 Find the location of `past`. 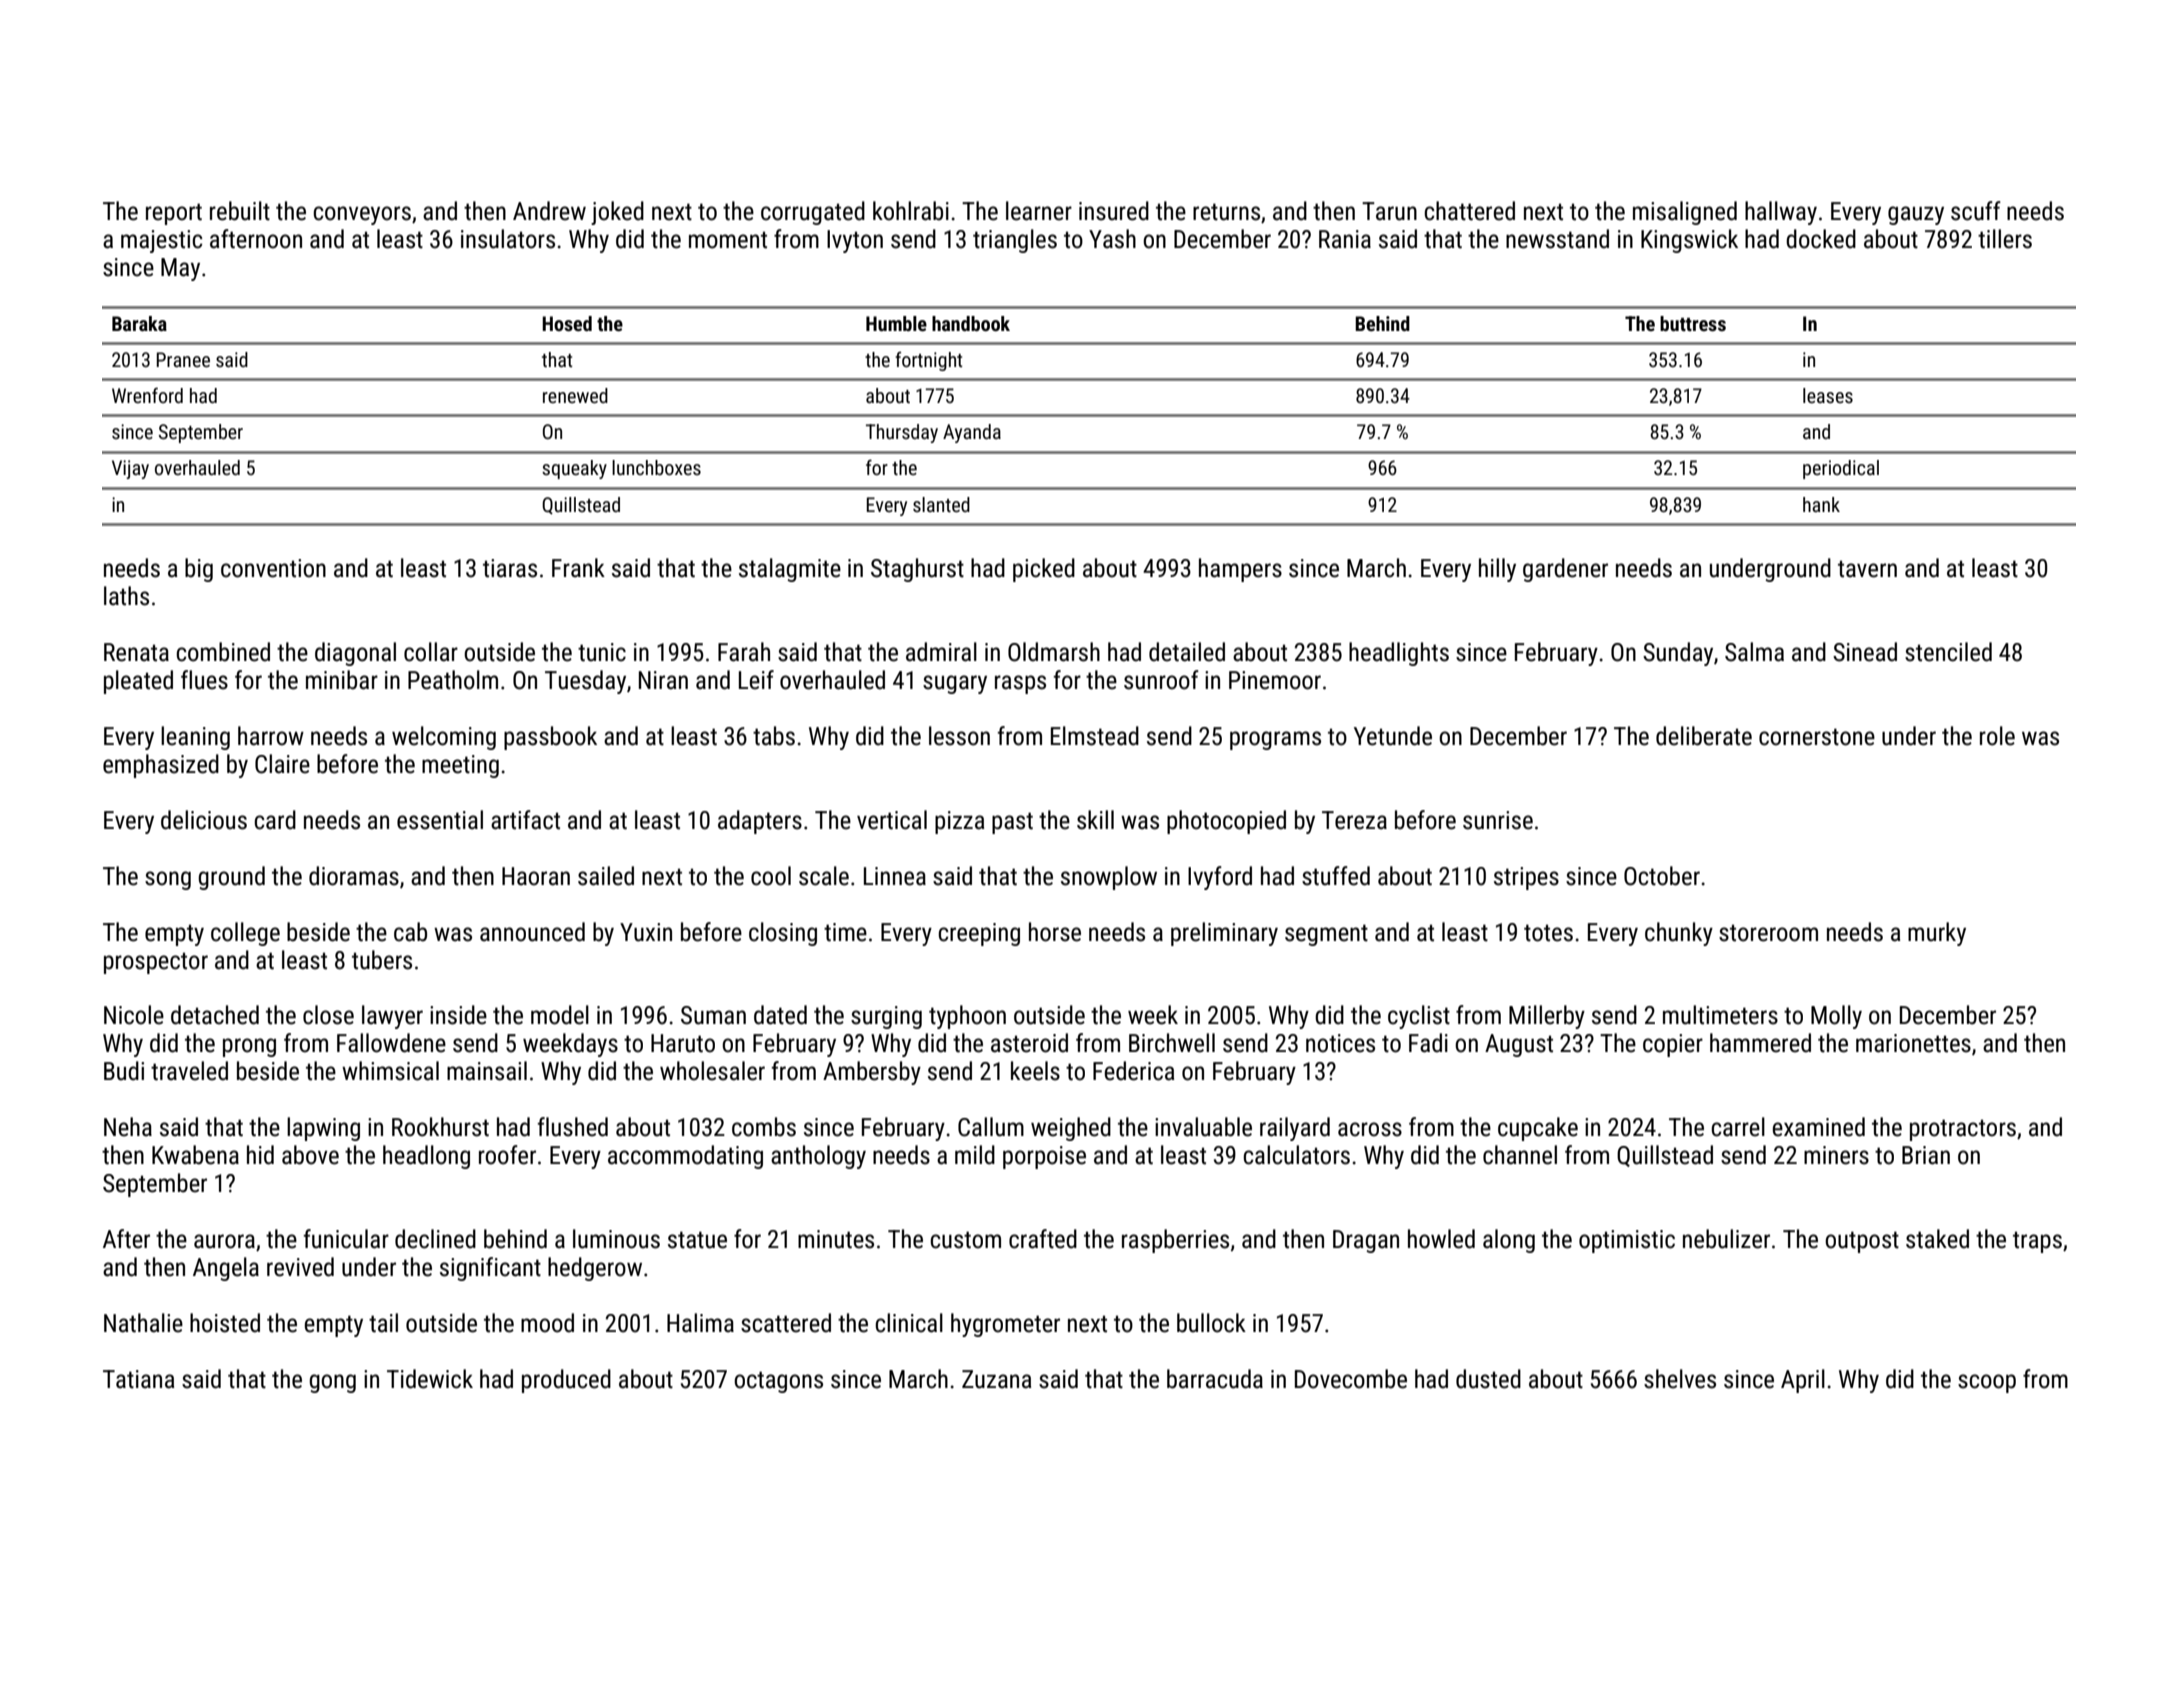

past is located at coordinates (1012, 823).
